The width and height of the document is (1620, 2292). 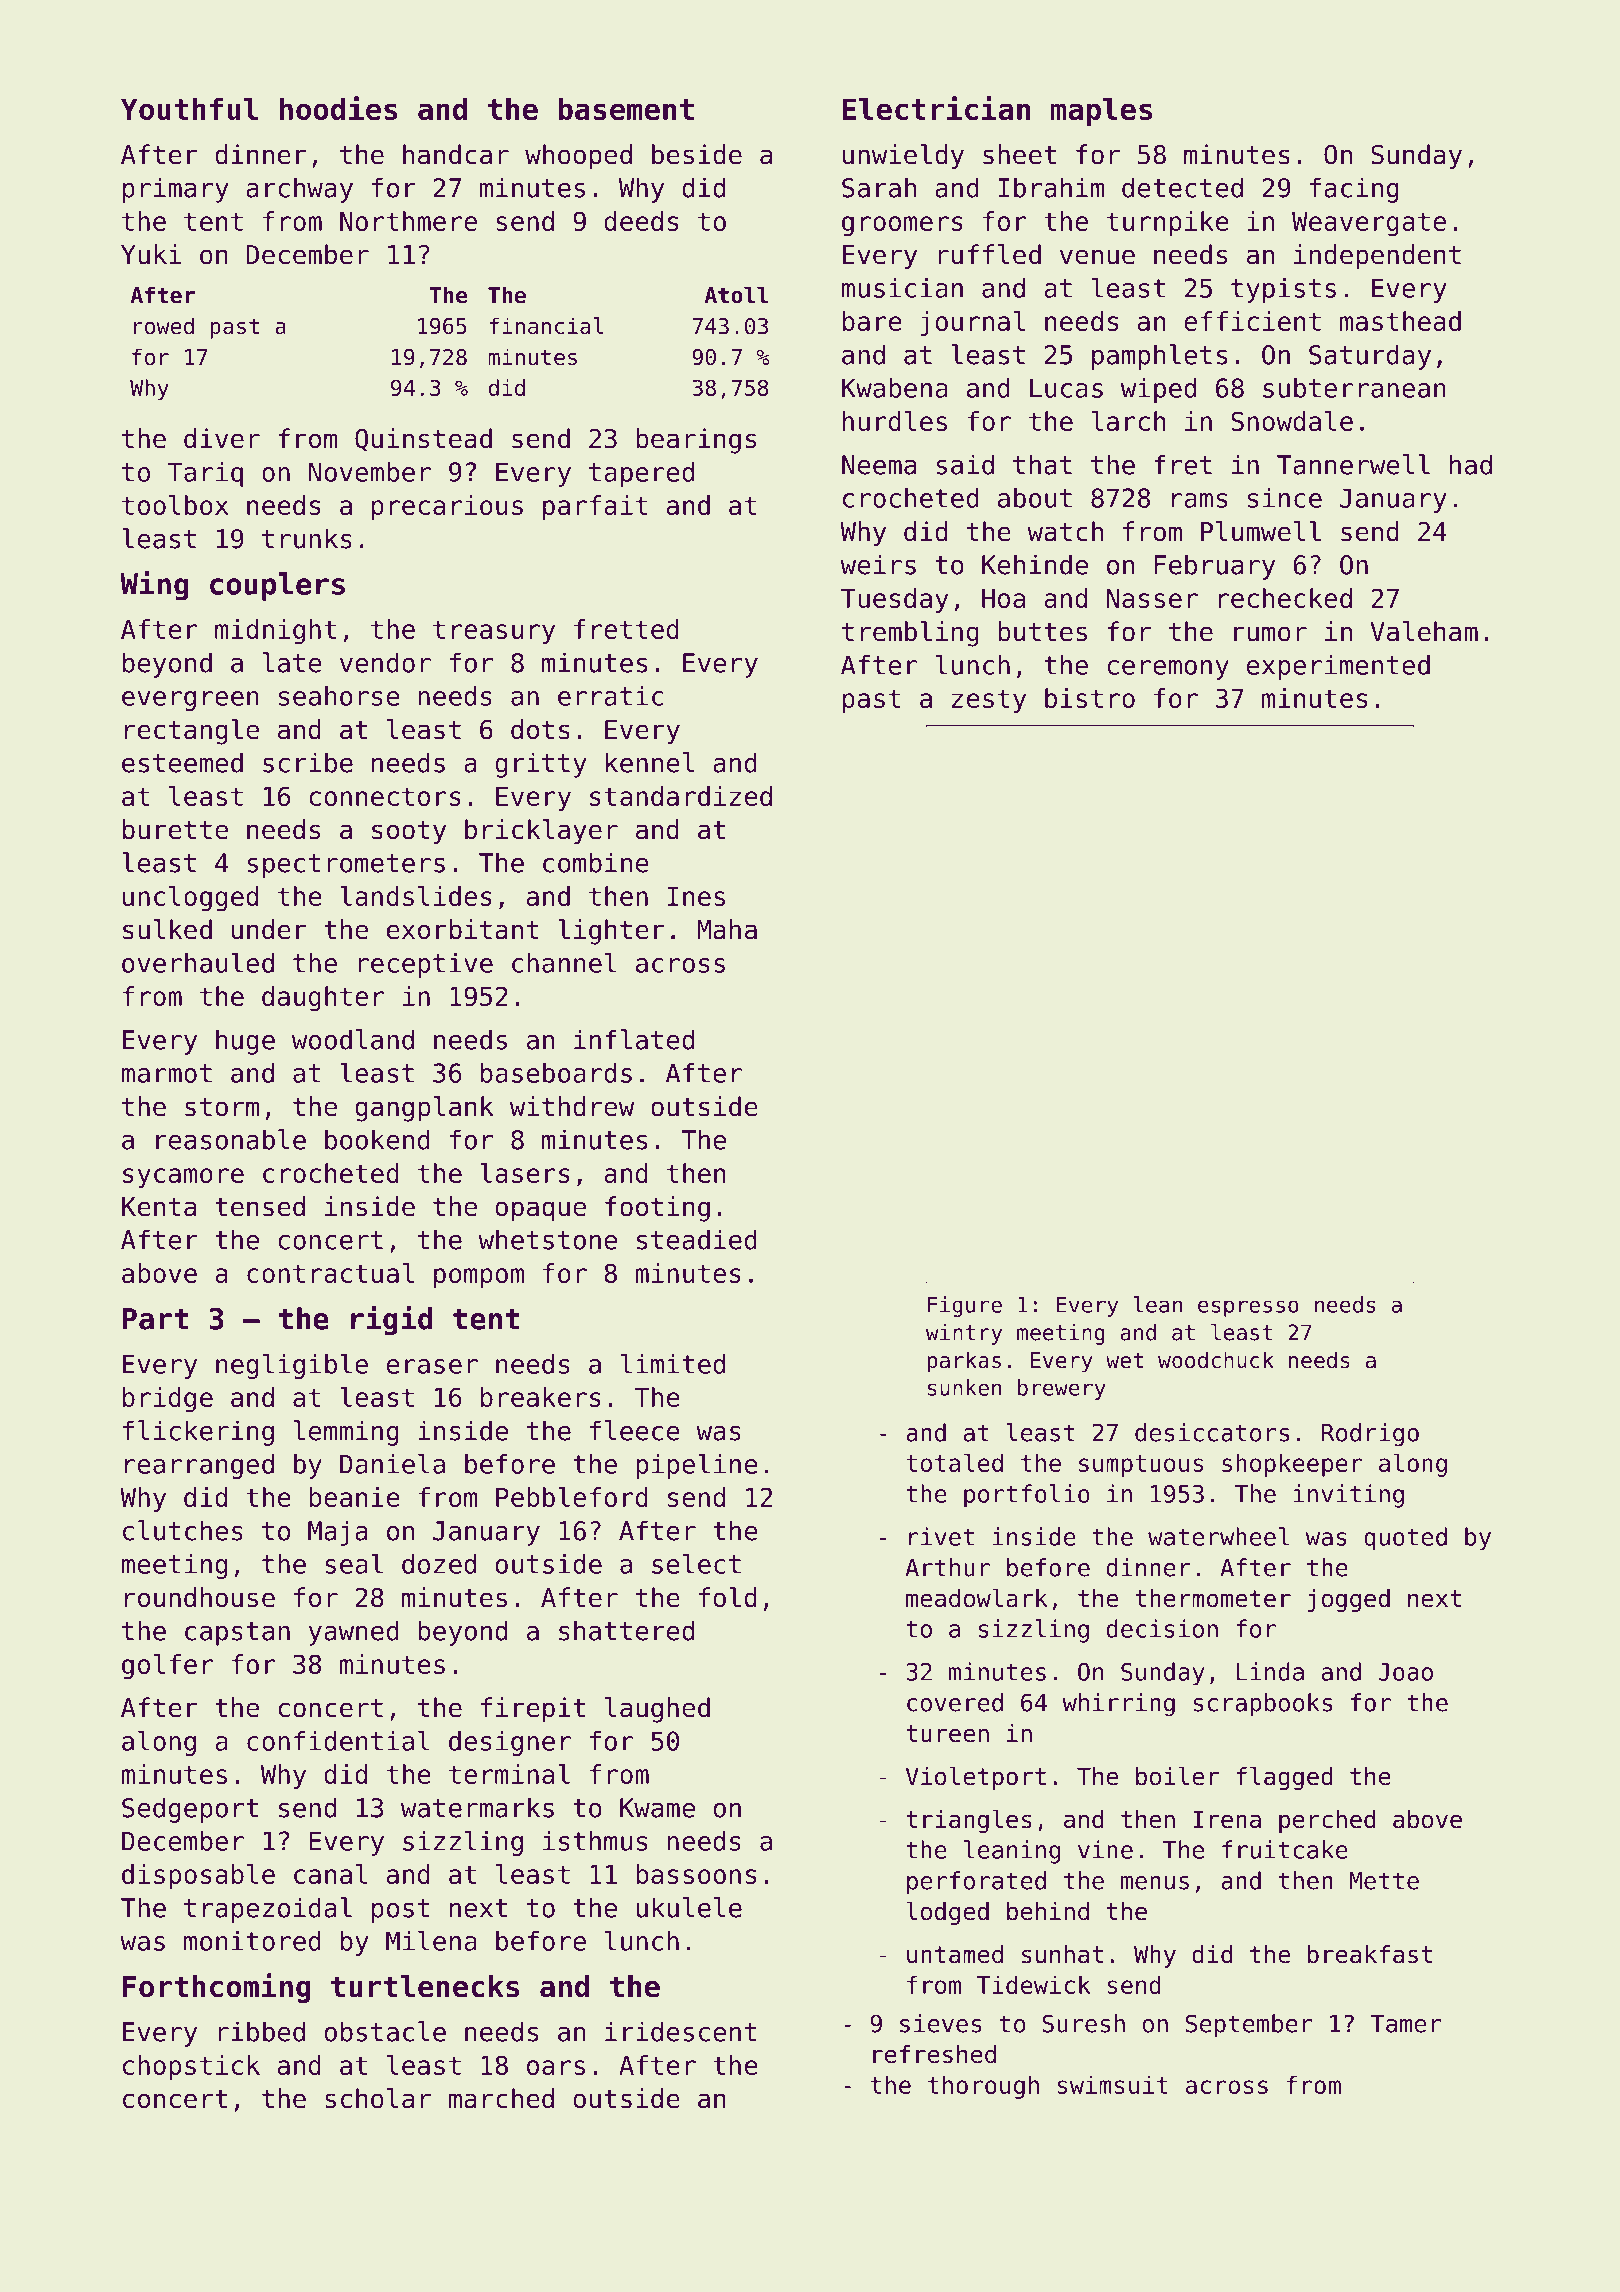 I want to click on Electrician, so click(x=936, y=108).
